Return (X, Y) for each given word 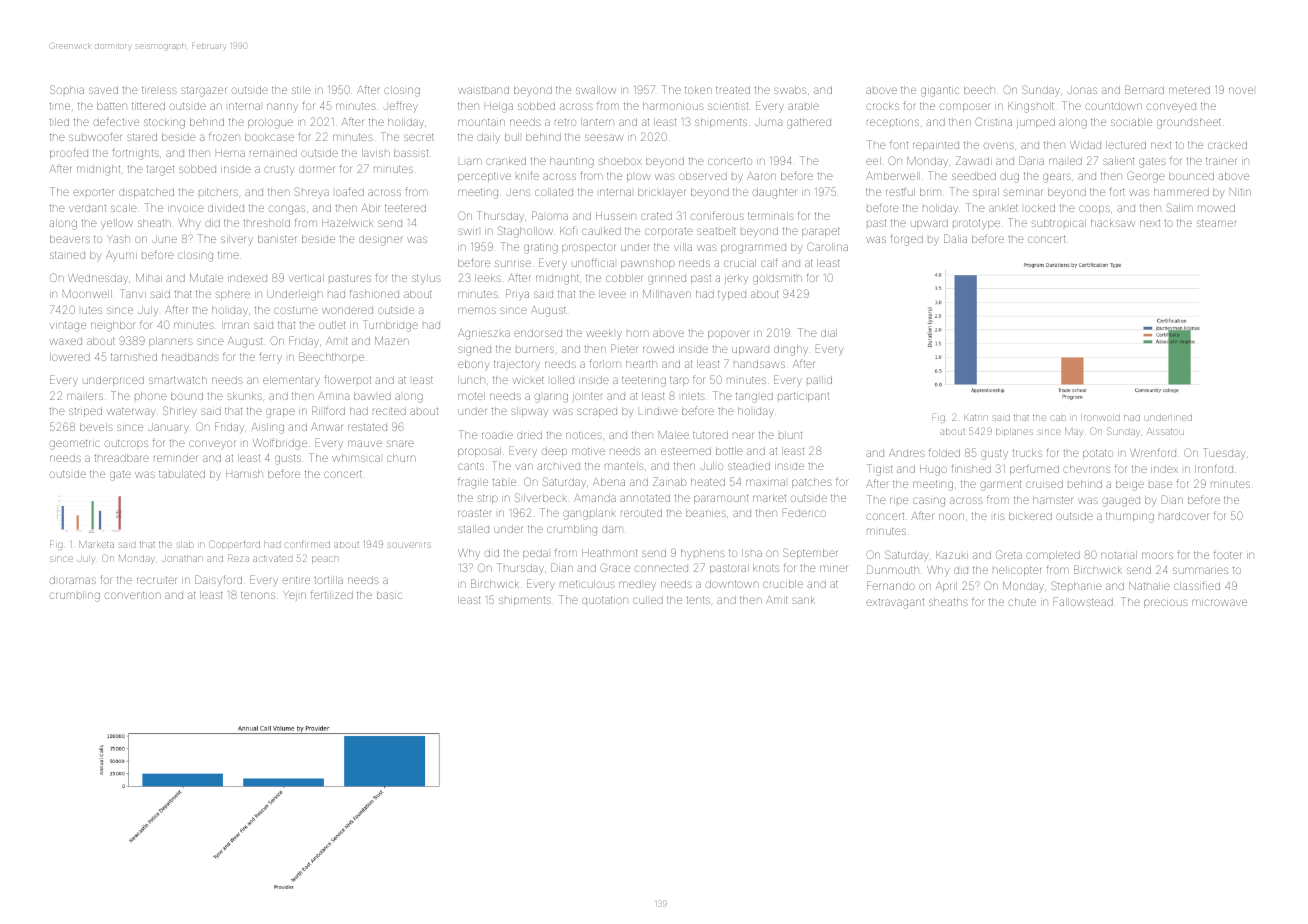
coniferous (717, 215)
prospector (588, 248)
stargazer (203, 92)
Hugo (933, 470)
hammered (1181, 192)
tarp (679, 381)
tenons (258, 595)
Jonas (1082, 90)
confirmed (307, 544)
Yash (118, 239)
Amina (333, 396)
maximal (765, 482)
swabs (790, 90)
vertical (306, 278)
